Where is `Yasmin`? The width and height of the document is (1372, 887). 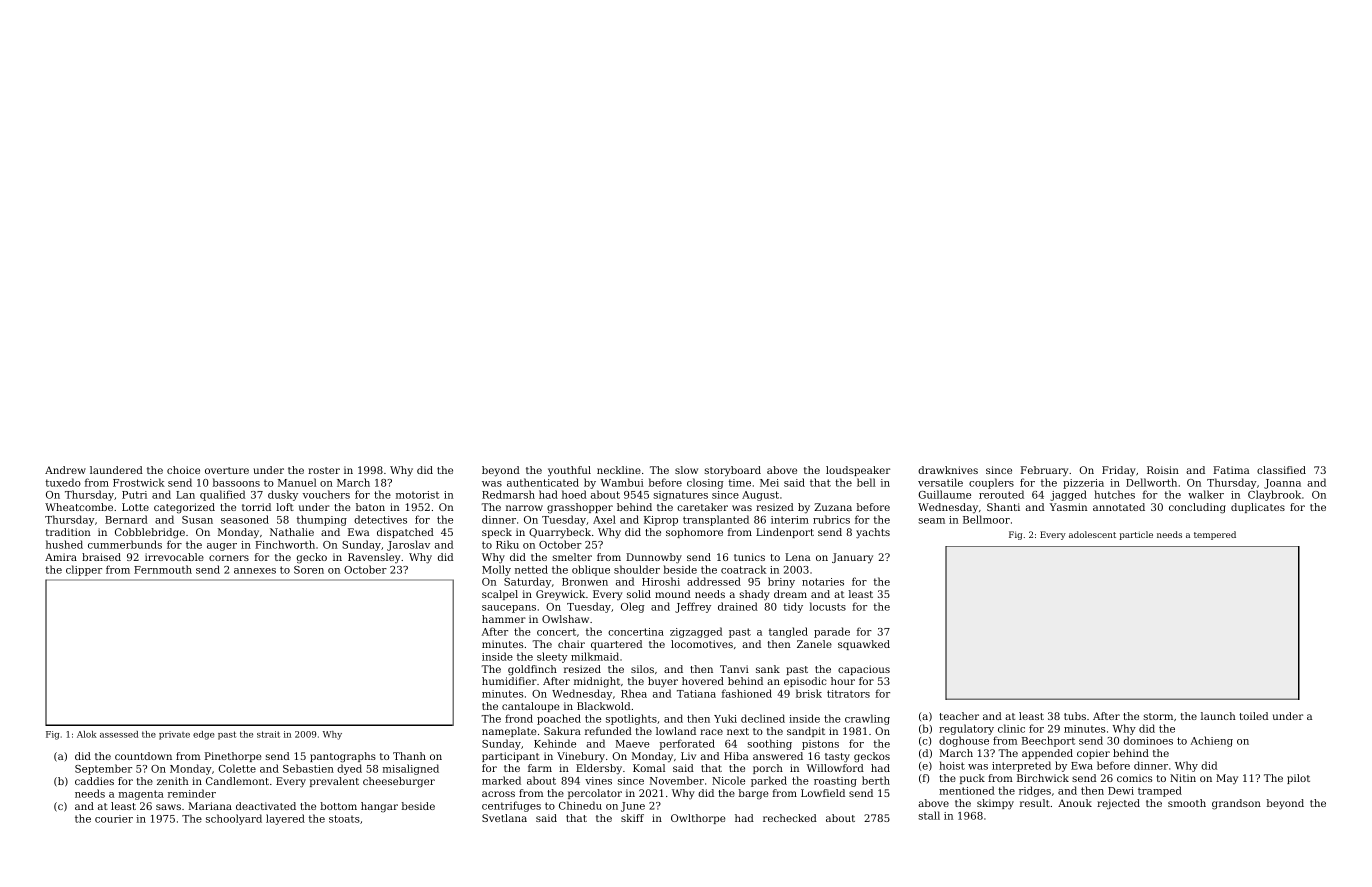 Yasmin is located at coordinates (1068, 507).
